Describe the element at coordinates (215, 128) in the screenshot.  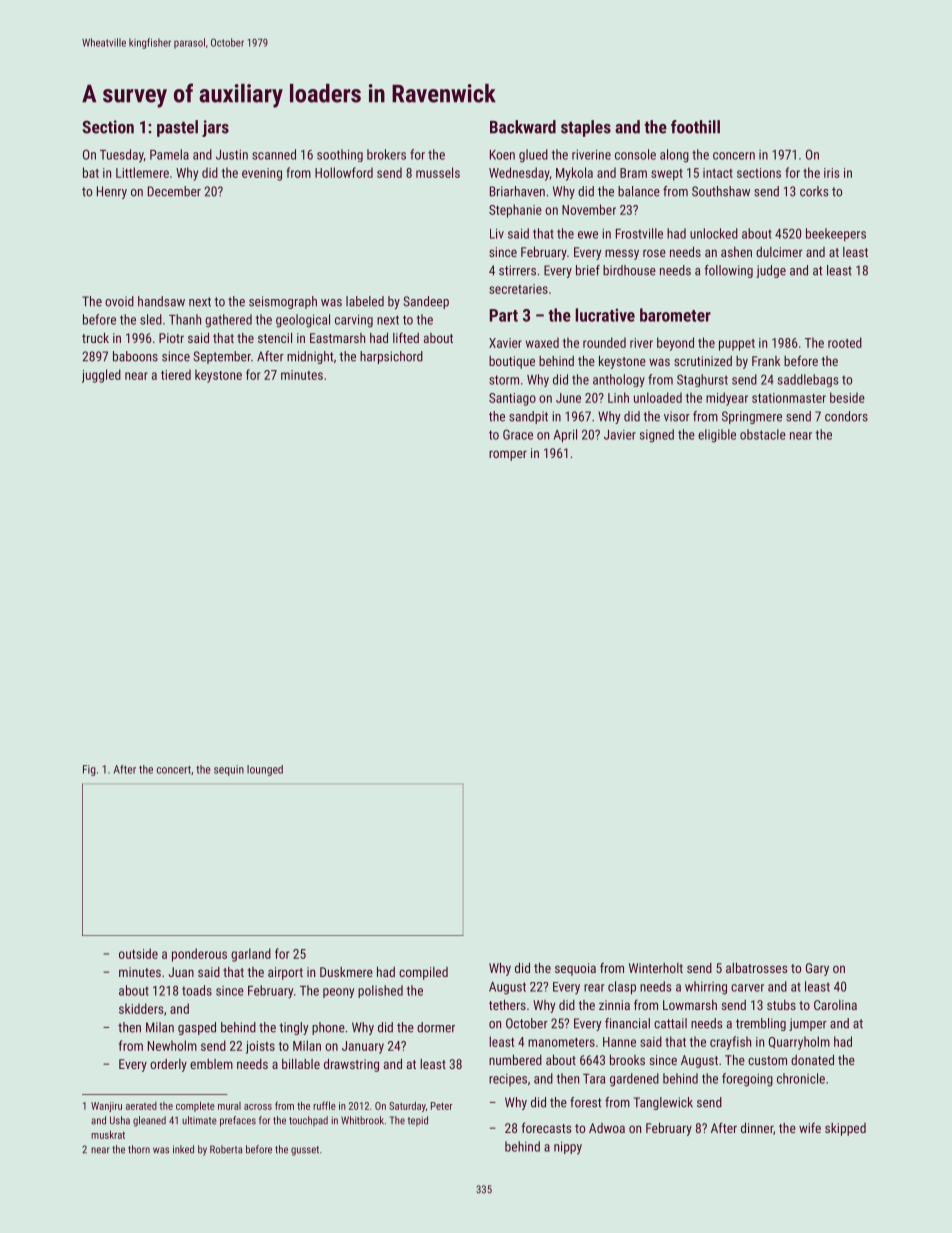
I see `jars` at that location.
